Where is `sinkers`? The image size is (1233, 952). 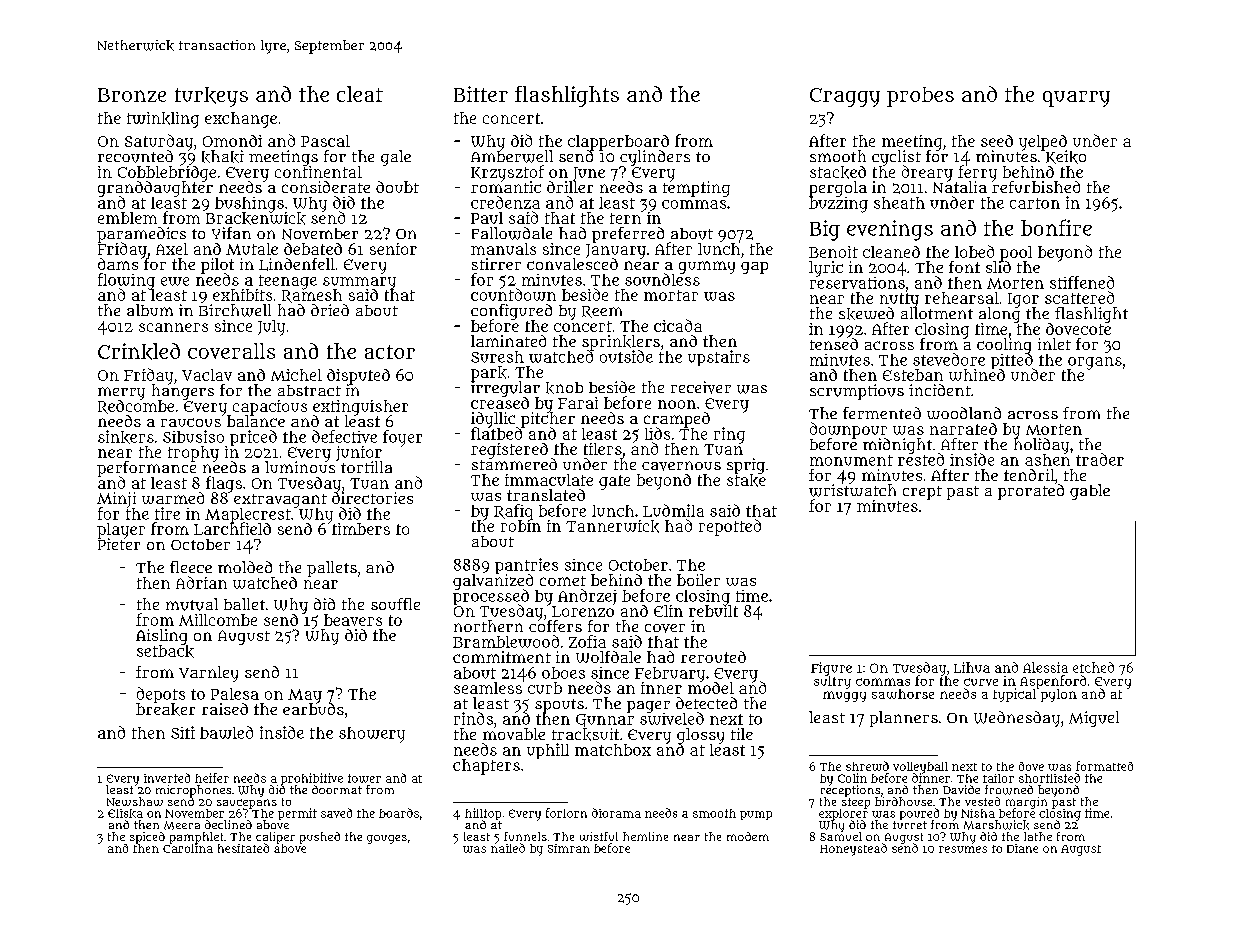
sinkers is located at coordinates (126, 437).
